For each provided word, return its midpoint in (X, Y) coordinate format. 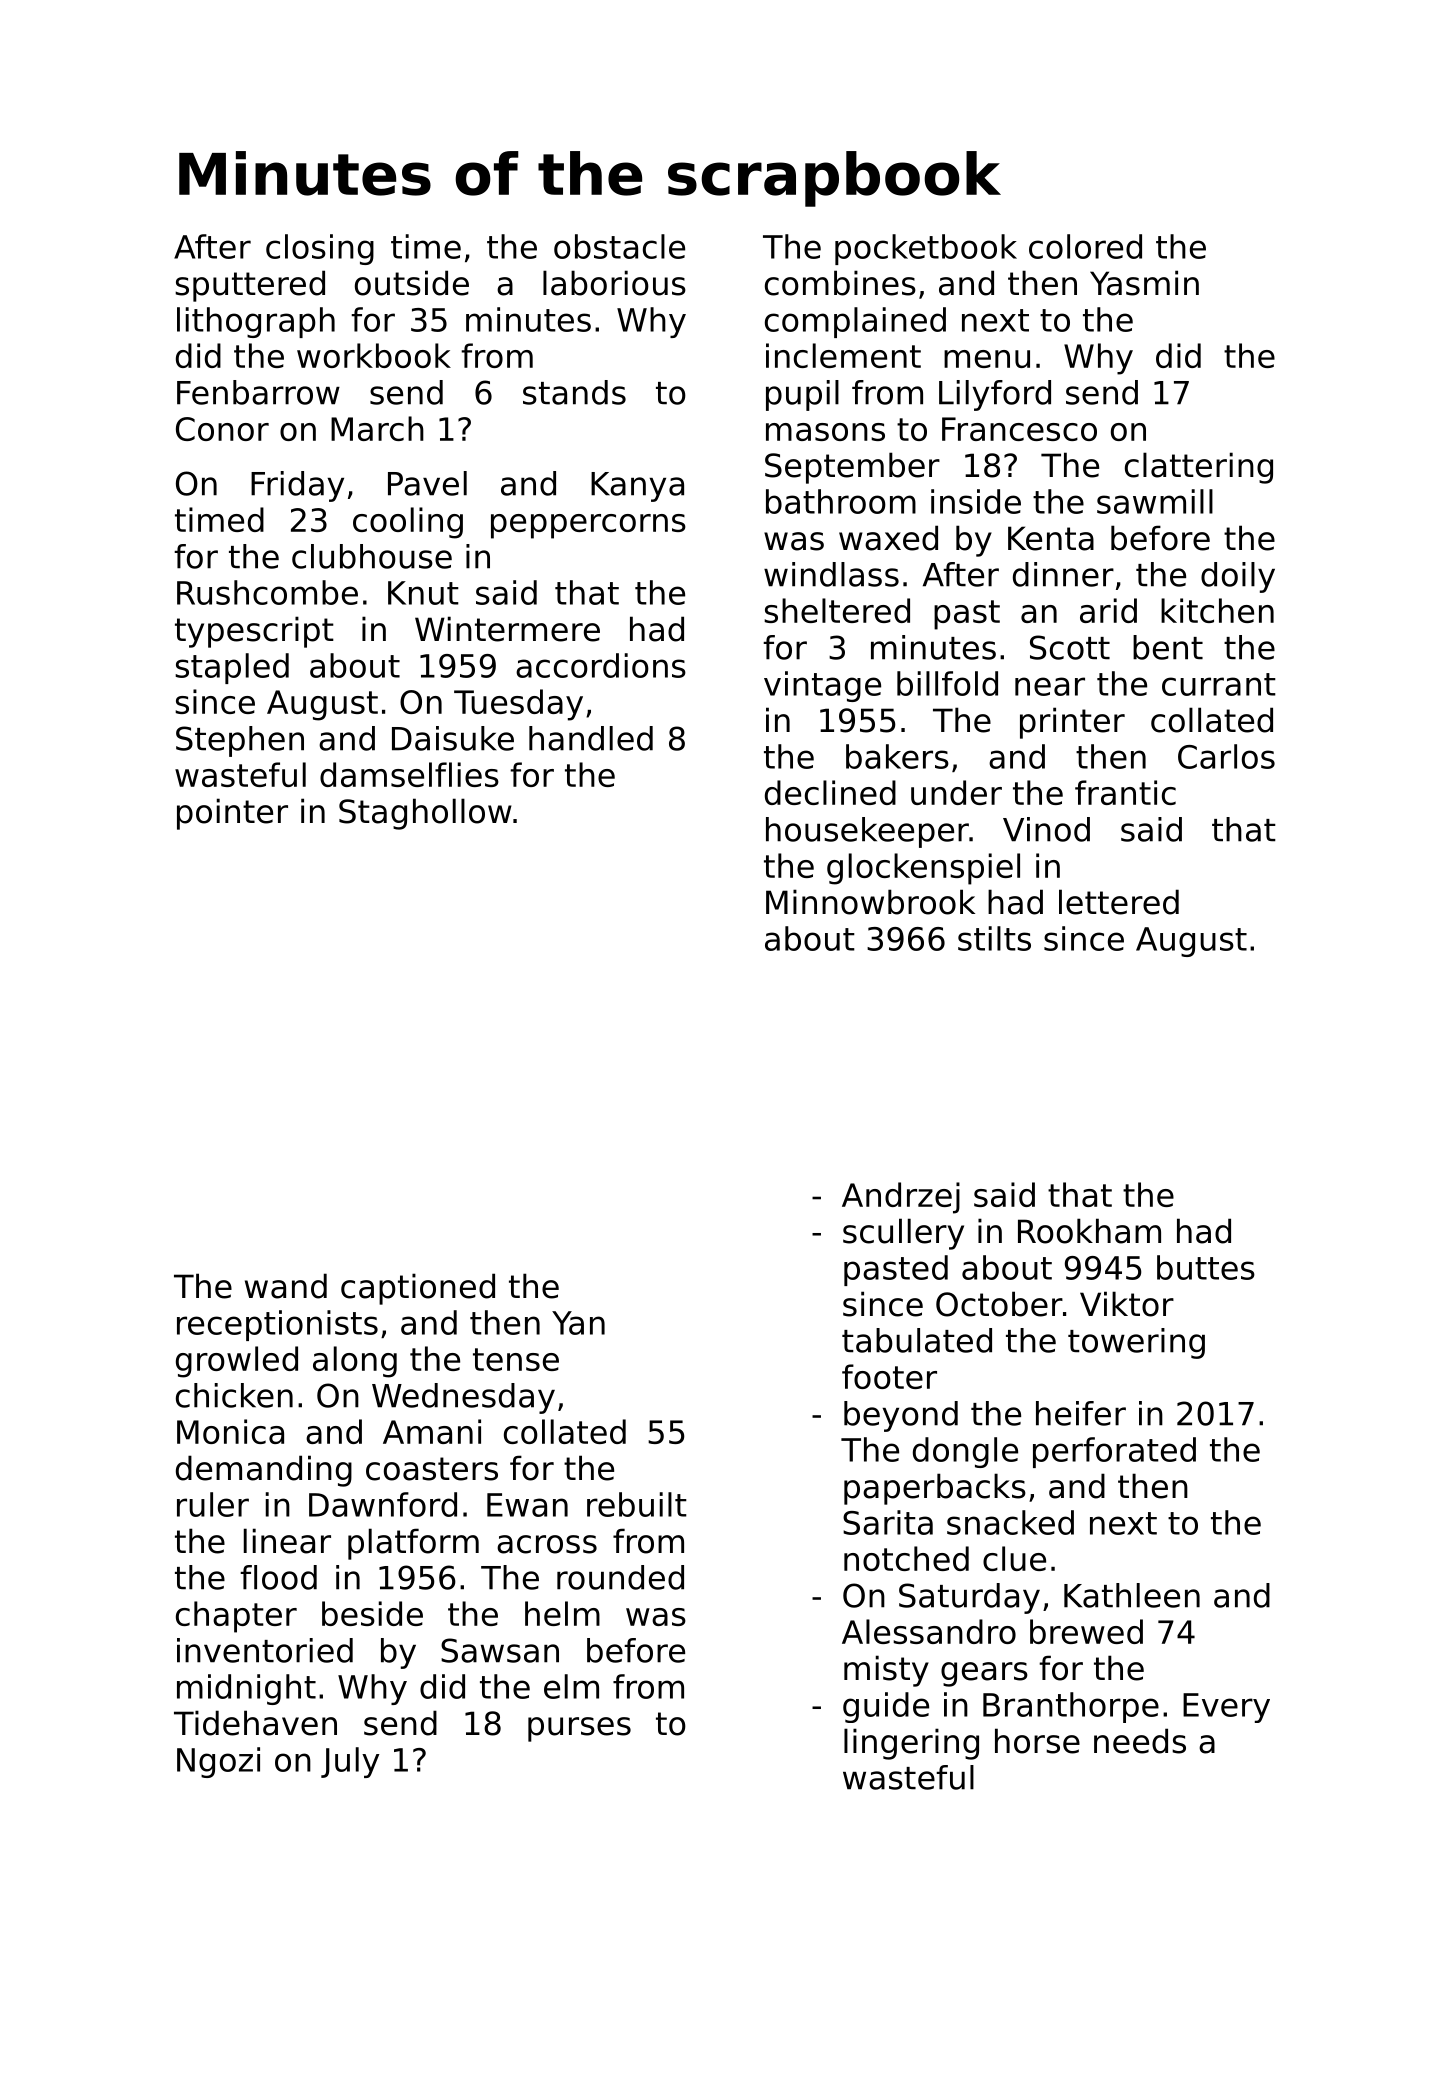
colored (1085, 246)
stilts (994, 938)
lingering (911, 1744)
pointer (232, 814)
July (350, 1762)
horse (1037, 1741)
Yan (578, 1323)
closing (320, 249)
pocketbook (926, 249)
